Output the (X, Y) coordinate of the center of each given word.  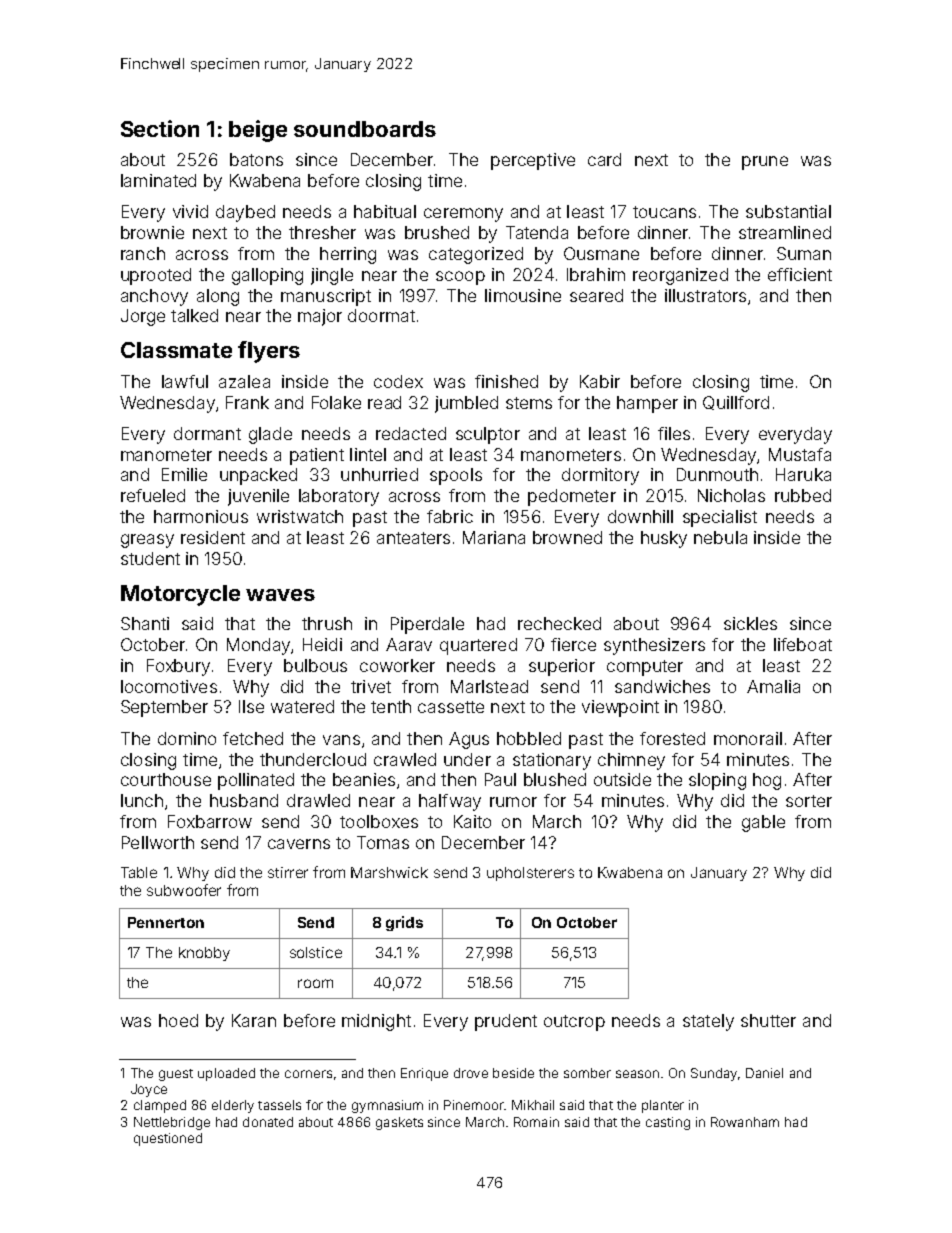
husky (664, 539)
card (604, 159)
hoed (178, 1020)
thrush (327, 623)
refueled (153, 495)
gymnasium (387, 1106)
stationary (552, 761)
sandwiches (662, 686)
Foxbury (178, 667)
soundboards (365, 129)
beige (258, 131)
